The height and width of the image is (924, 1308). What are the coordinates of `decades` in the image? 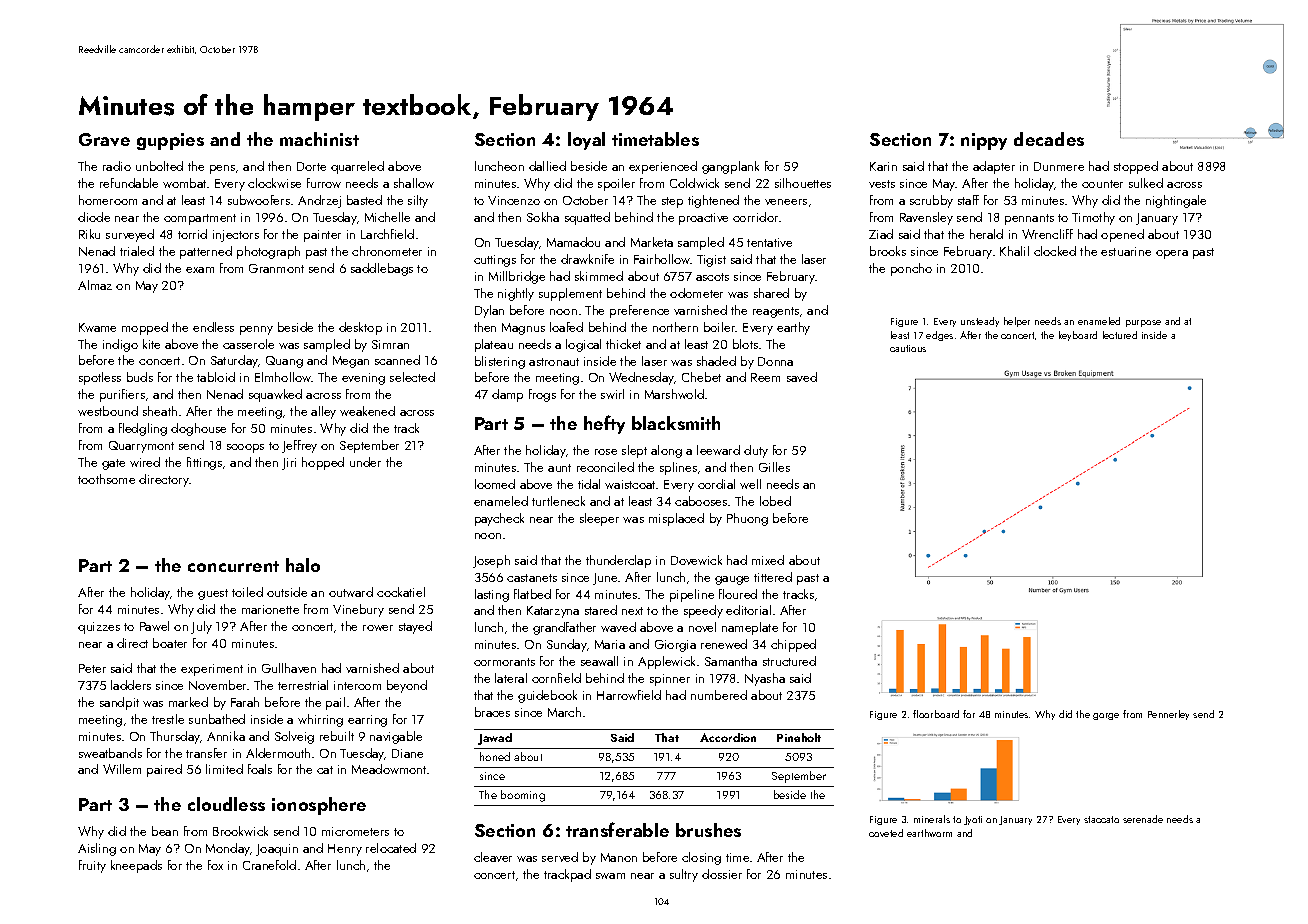 It's located at (1049, 139).
